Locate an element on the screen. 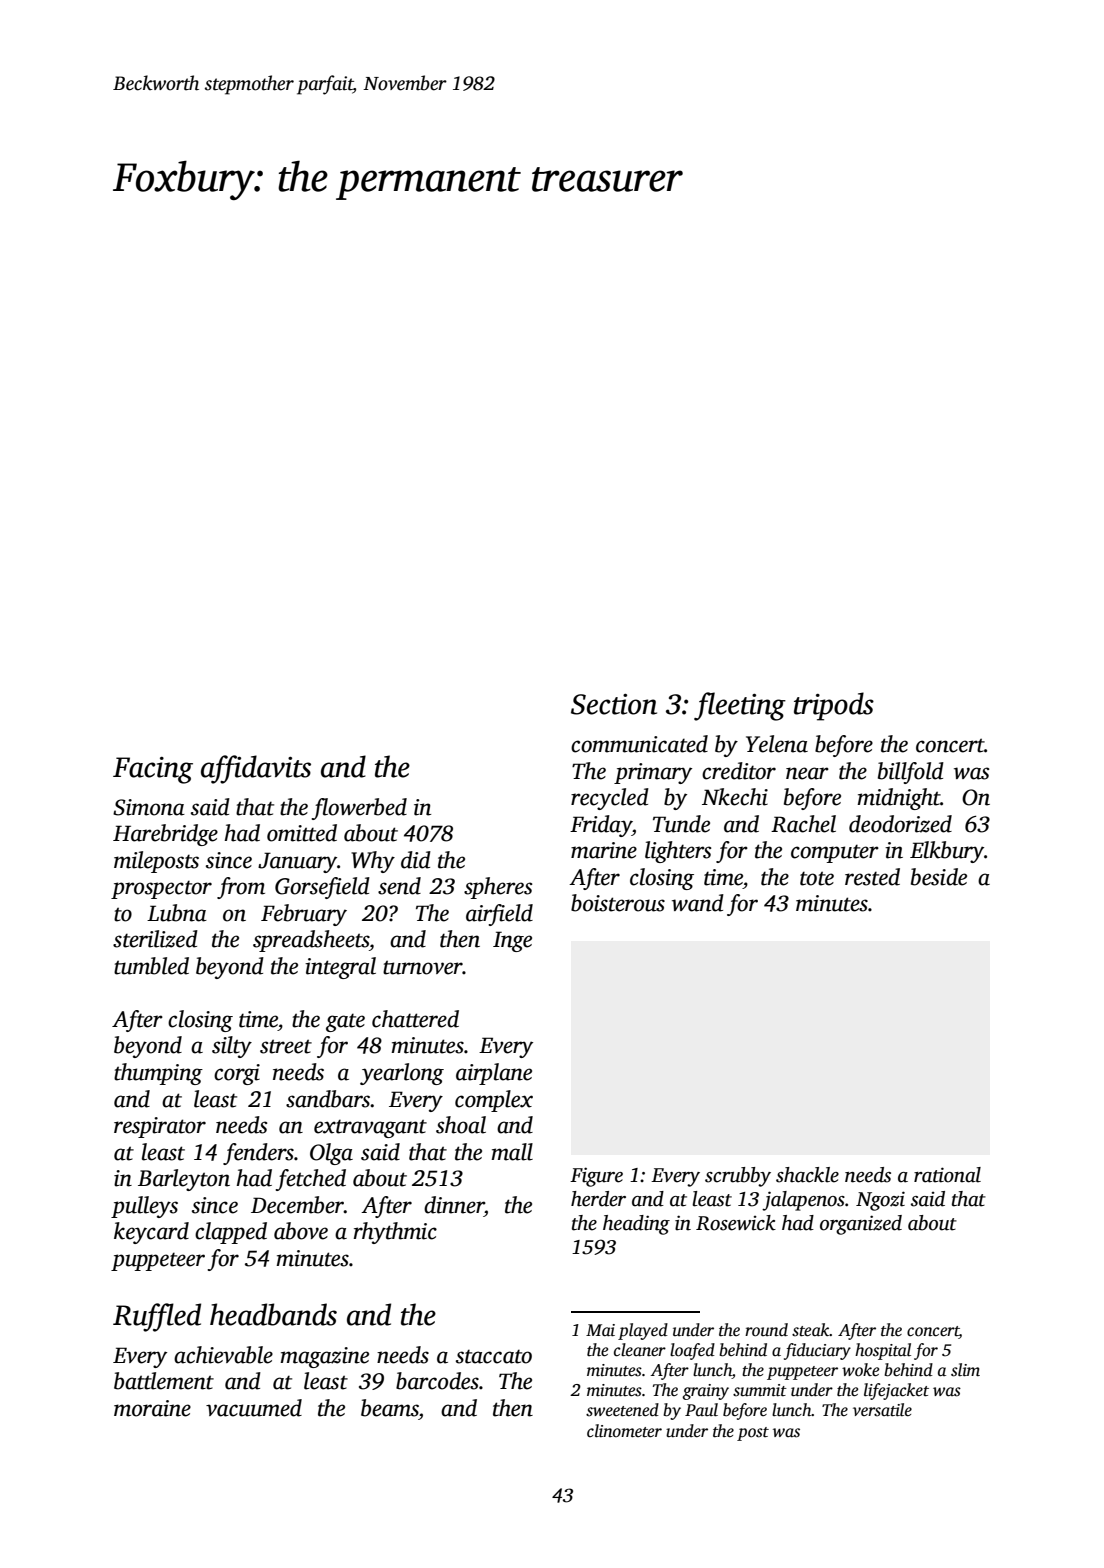 The image size is (1104, 1568). keycard is located at coordinates (151, 1233).
